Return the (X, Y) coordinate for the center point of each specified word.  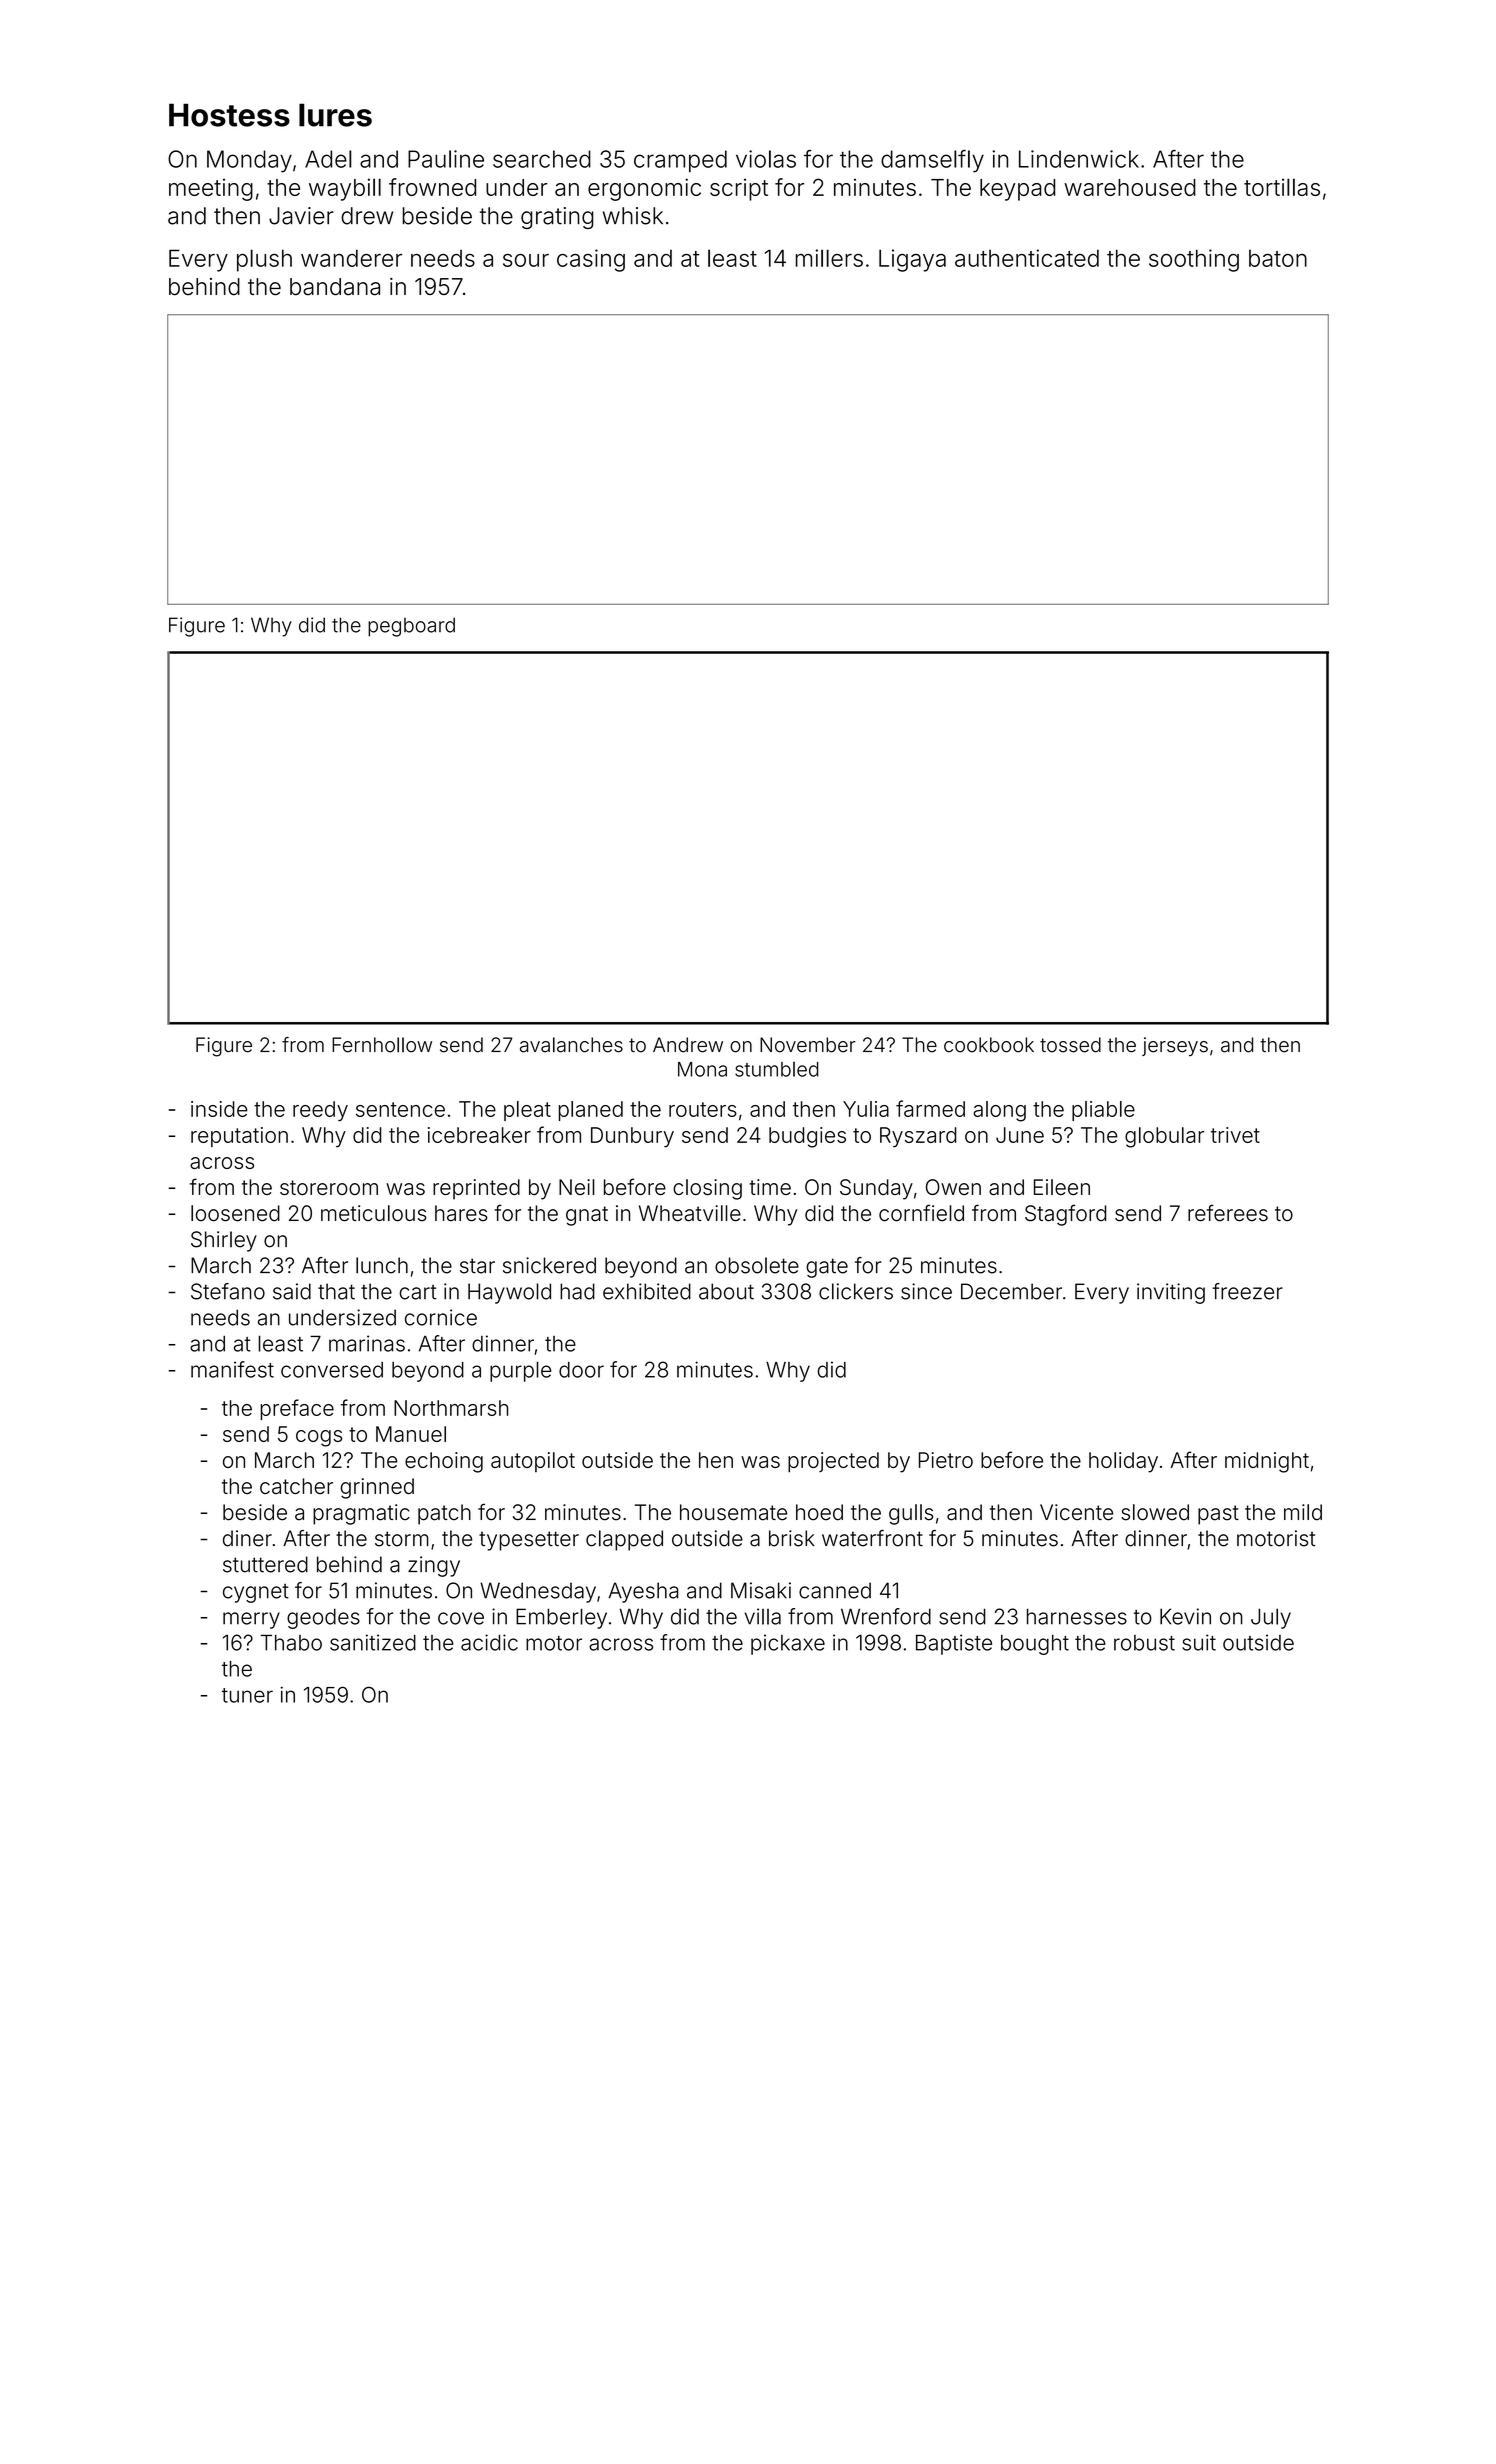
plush (264, 260)
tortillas (1282, 187)
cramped (680, 161)
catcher (296, 1486)
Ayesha (643, 1592)
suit (1199, 1642)
